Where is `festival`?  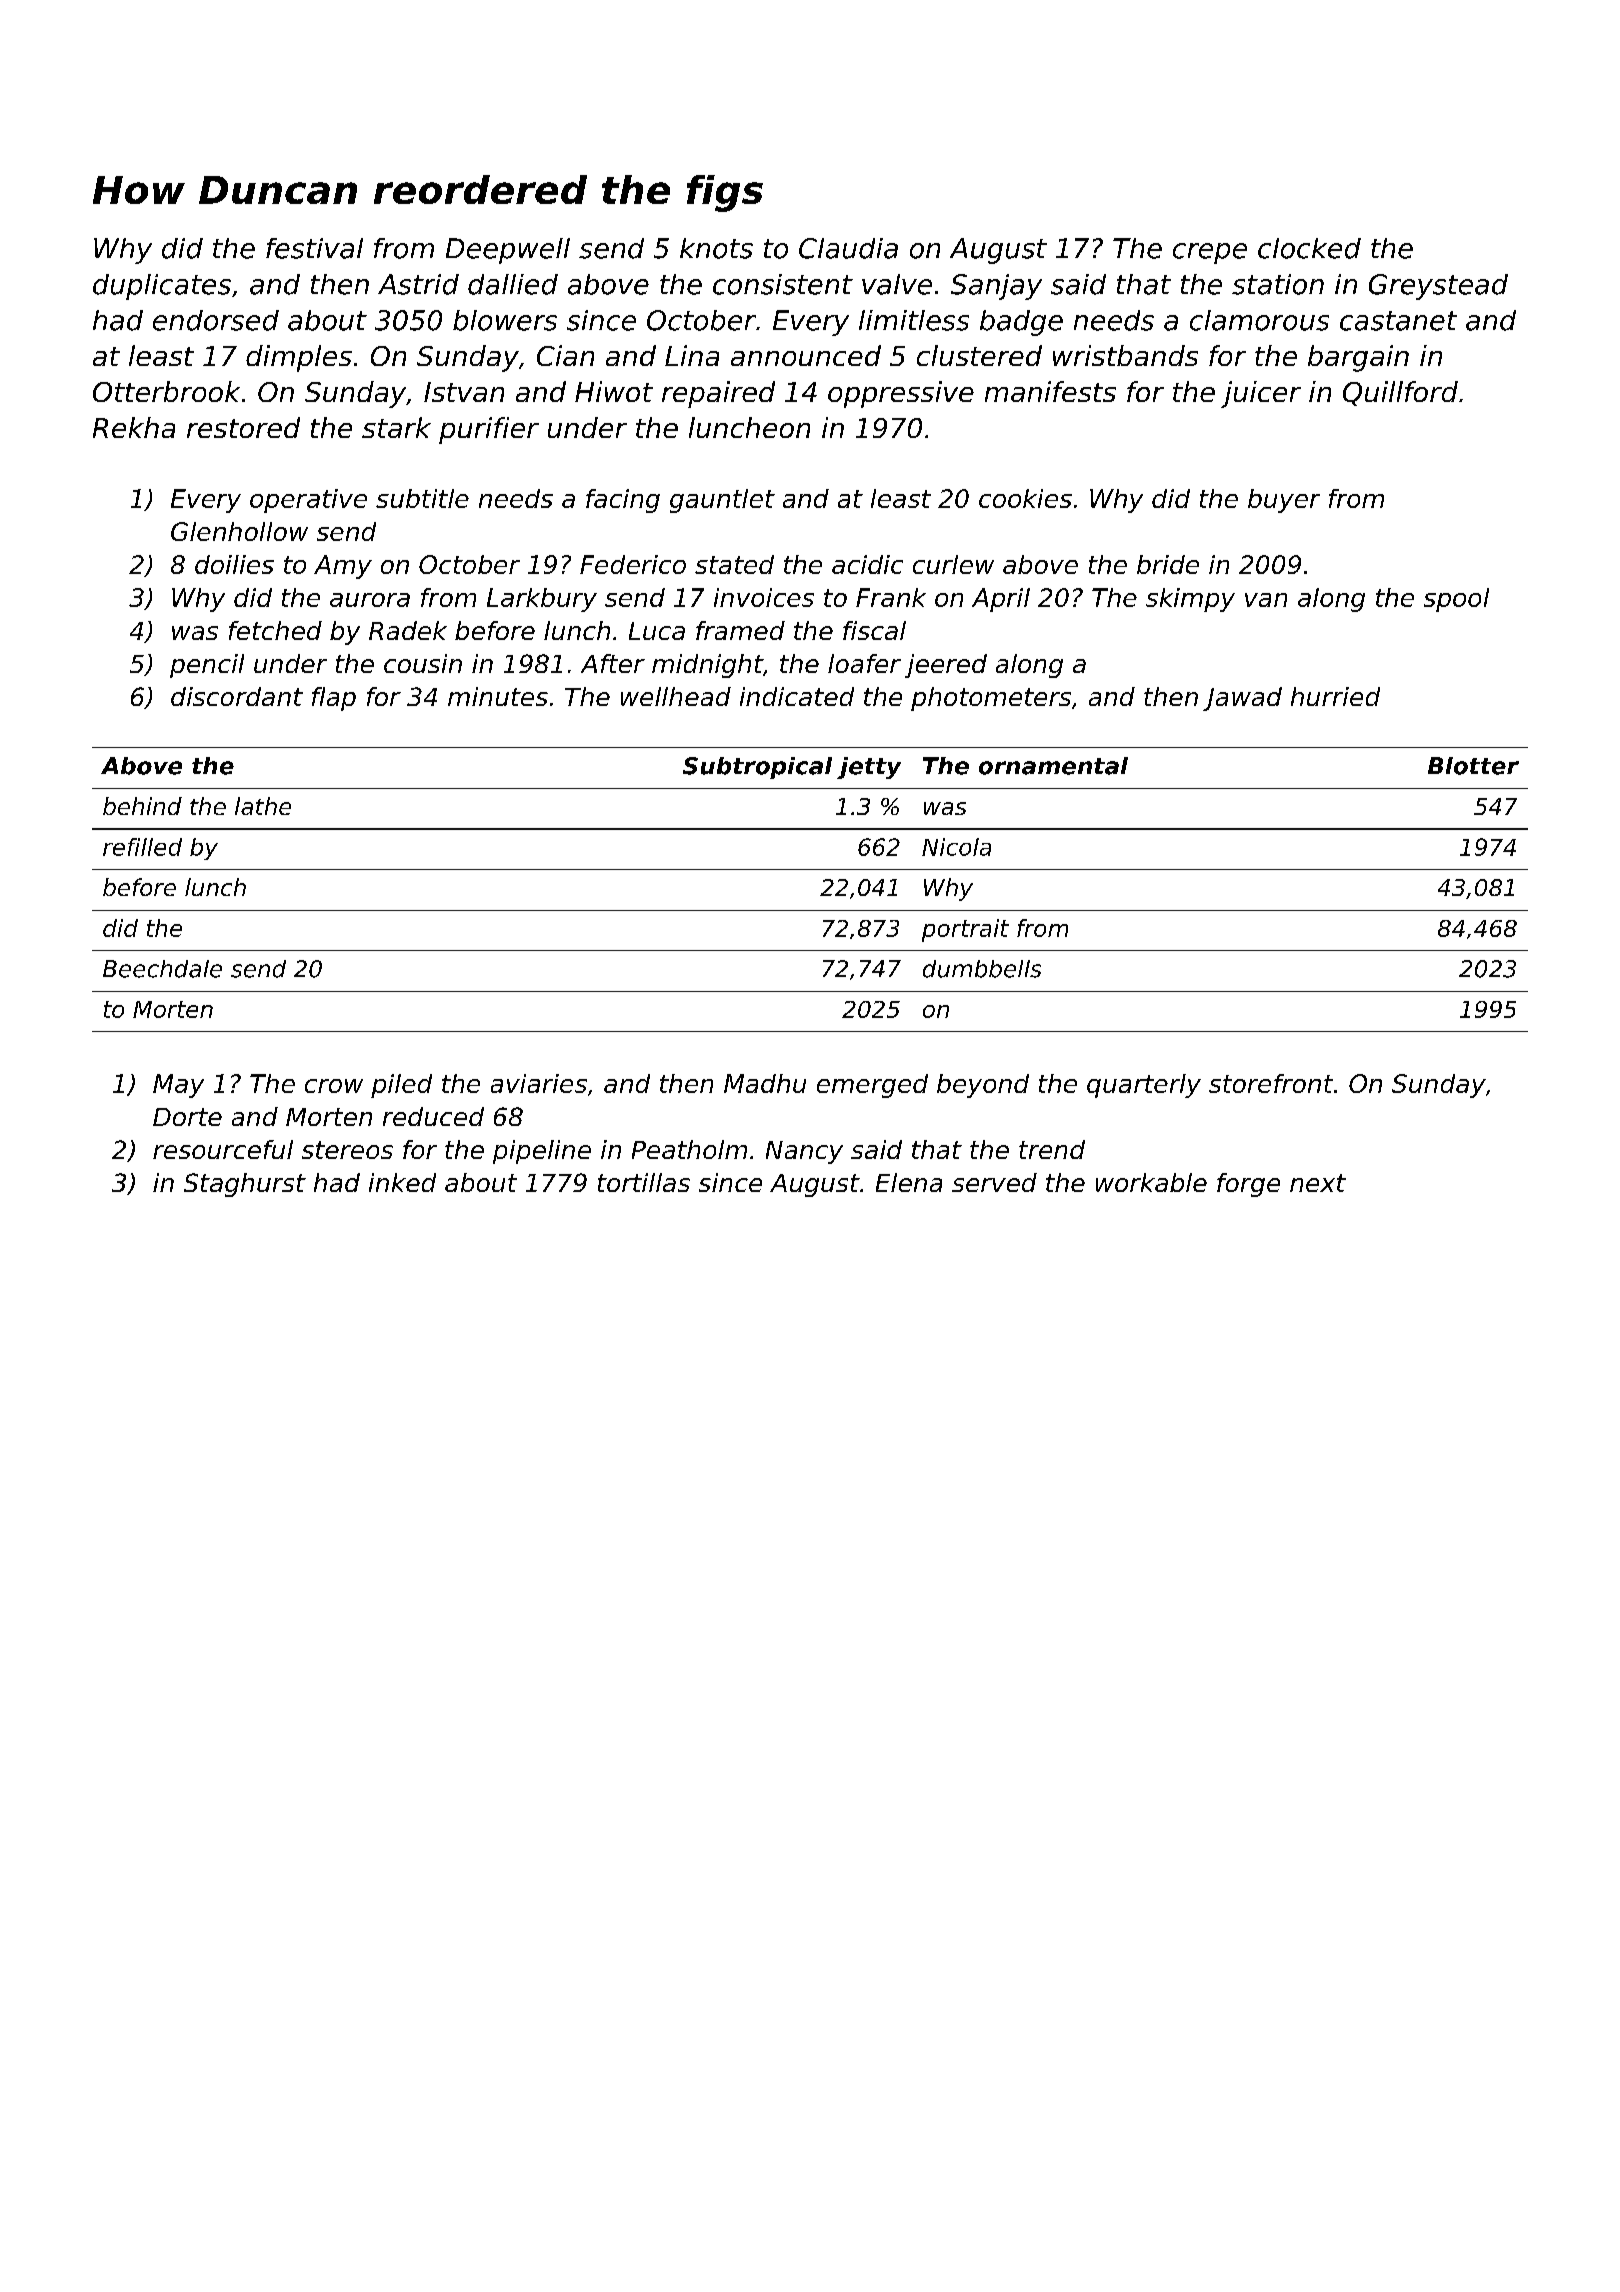
festival is located at coordinates (314, 248).
